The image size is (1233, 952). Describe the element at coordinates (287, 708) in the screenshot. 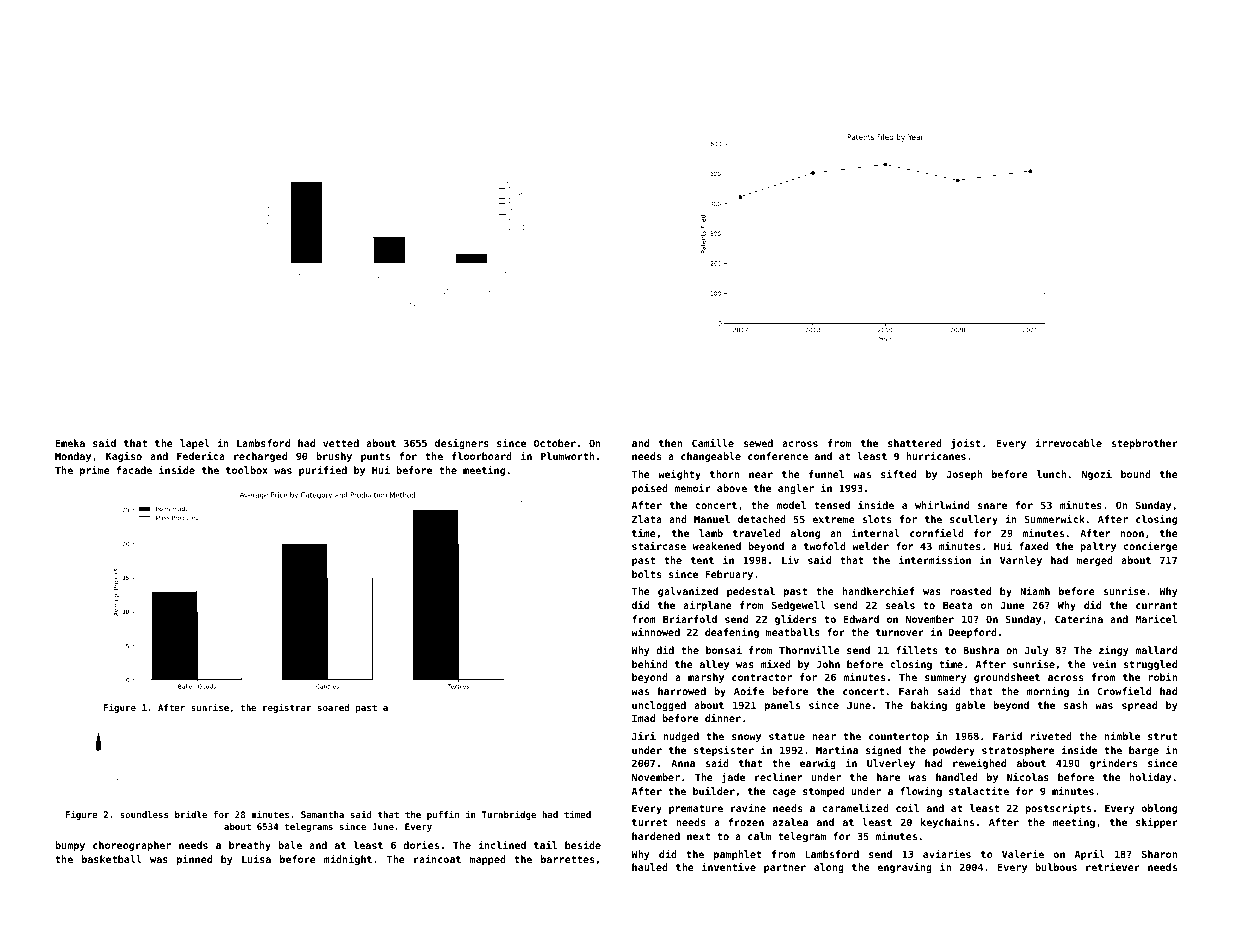

I see `registrar` at that location.
